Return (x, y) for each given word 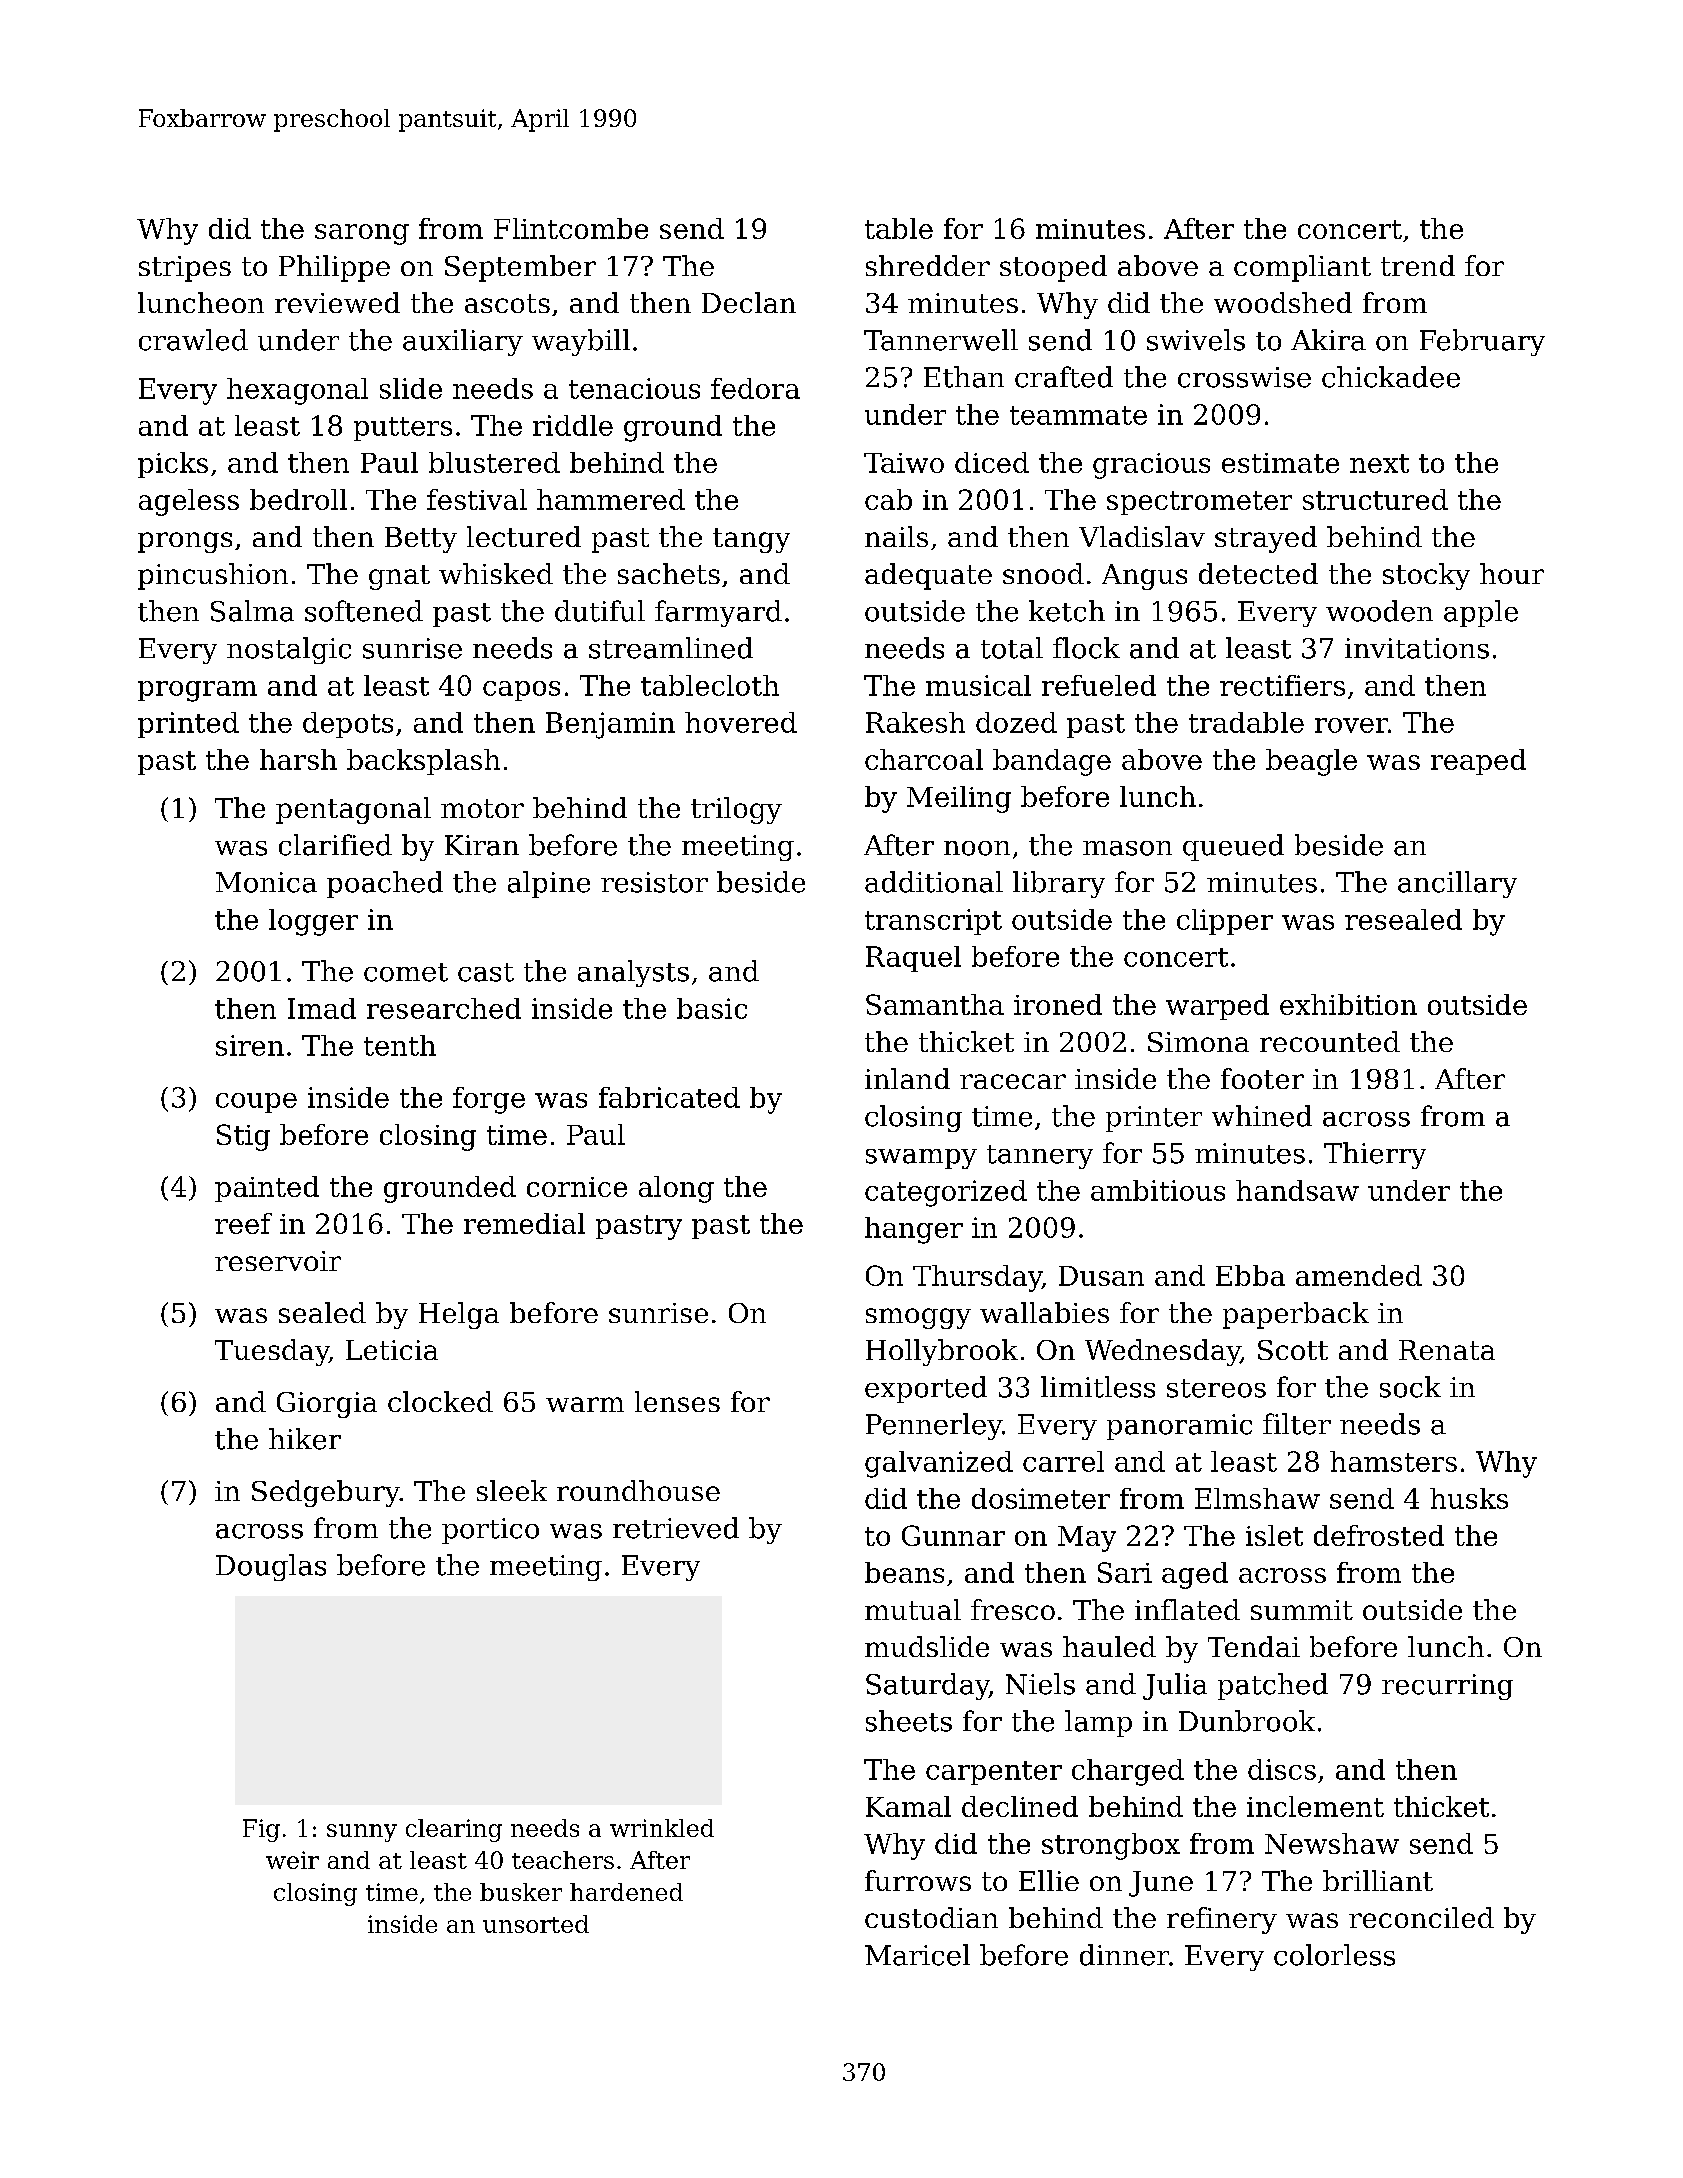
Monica (266, 882)
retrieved (676, 1528)
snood (1043, 573)
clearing (454, 1830)
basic (712, 1008)
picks (173, 465)
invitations (1417, 648)
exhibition (1348, 1004)
